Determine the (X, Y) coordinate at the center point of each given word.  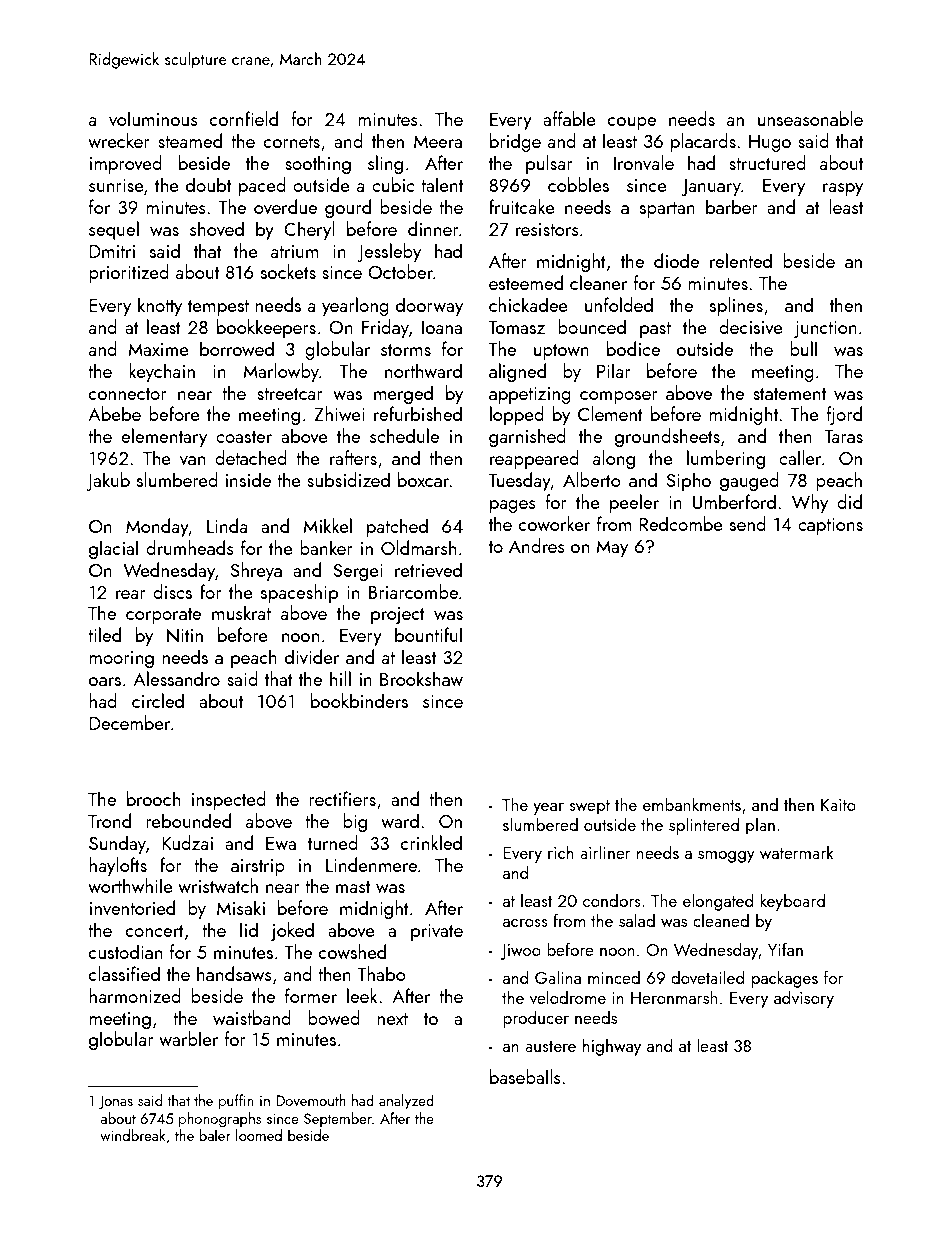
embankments (692, 804)
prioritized (129, 273)
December (129, 722)
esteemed (526, 282)
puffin (236, 1101)
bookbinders (359, 700)
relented (741, 260)
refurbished (418, 413)
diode (676, 260)
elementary (164, 437)
